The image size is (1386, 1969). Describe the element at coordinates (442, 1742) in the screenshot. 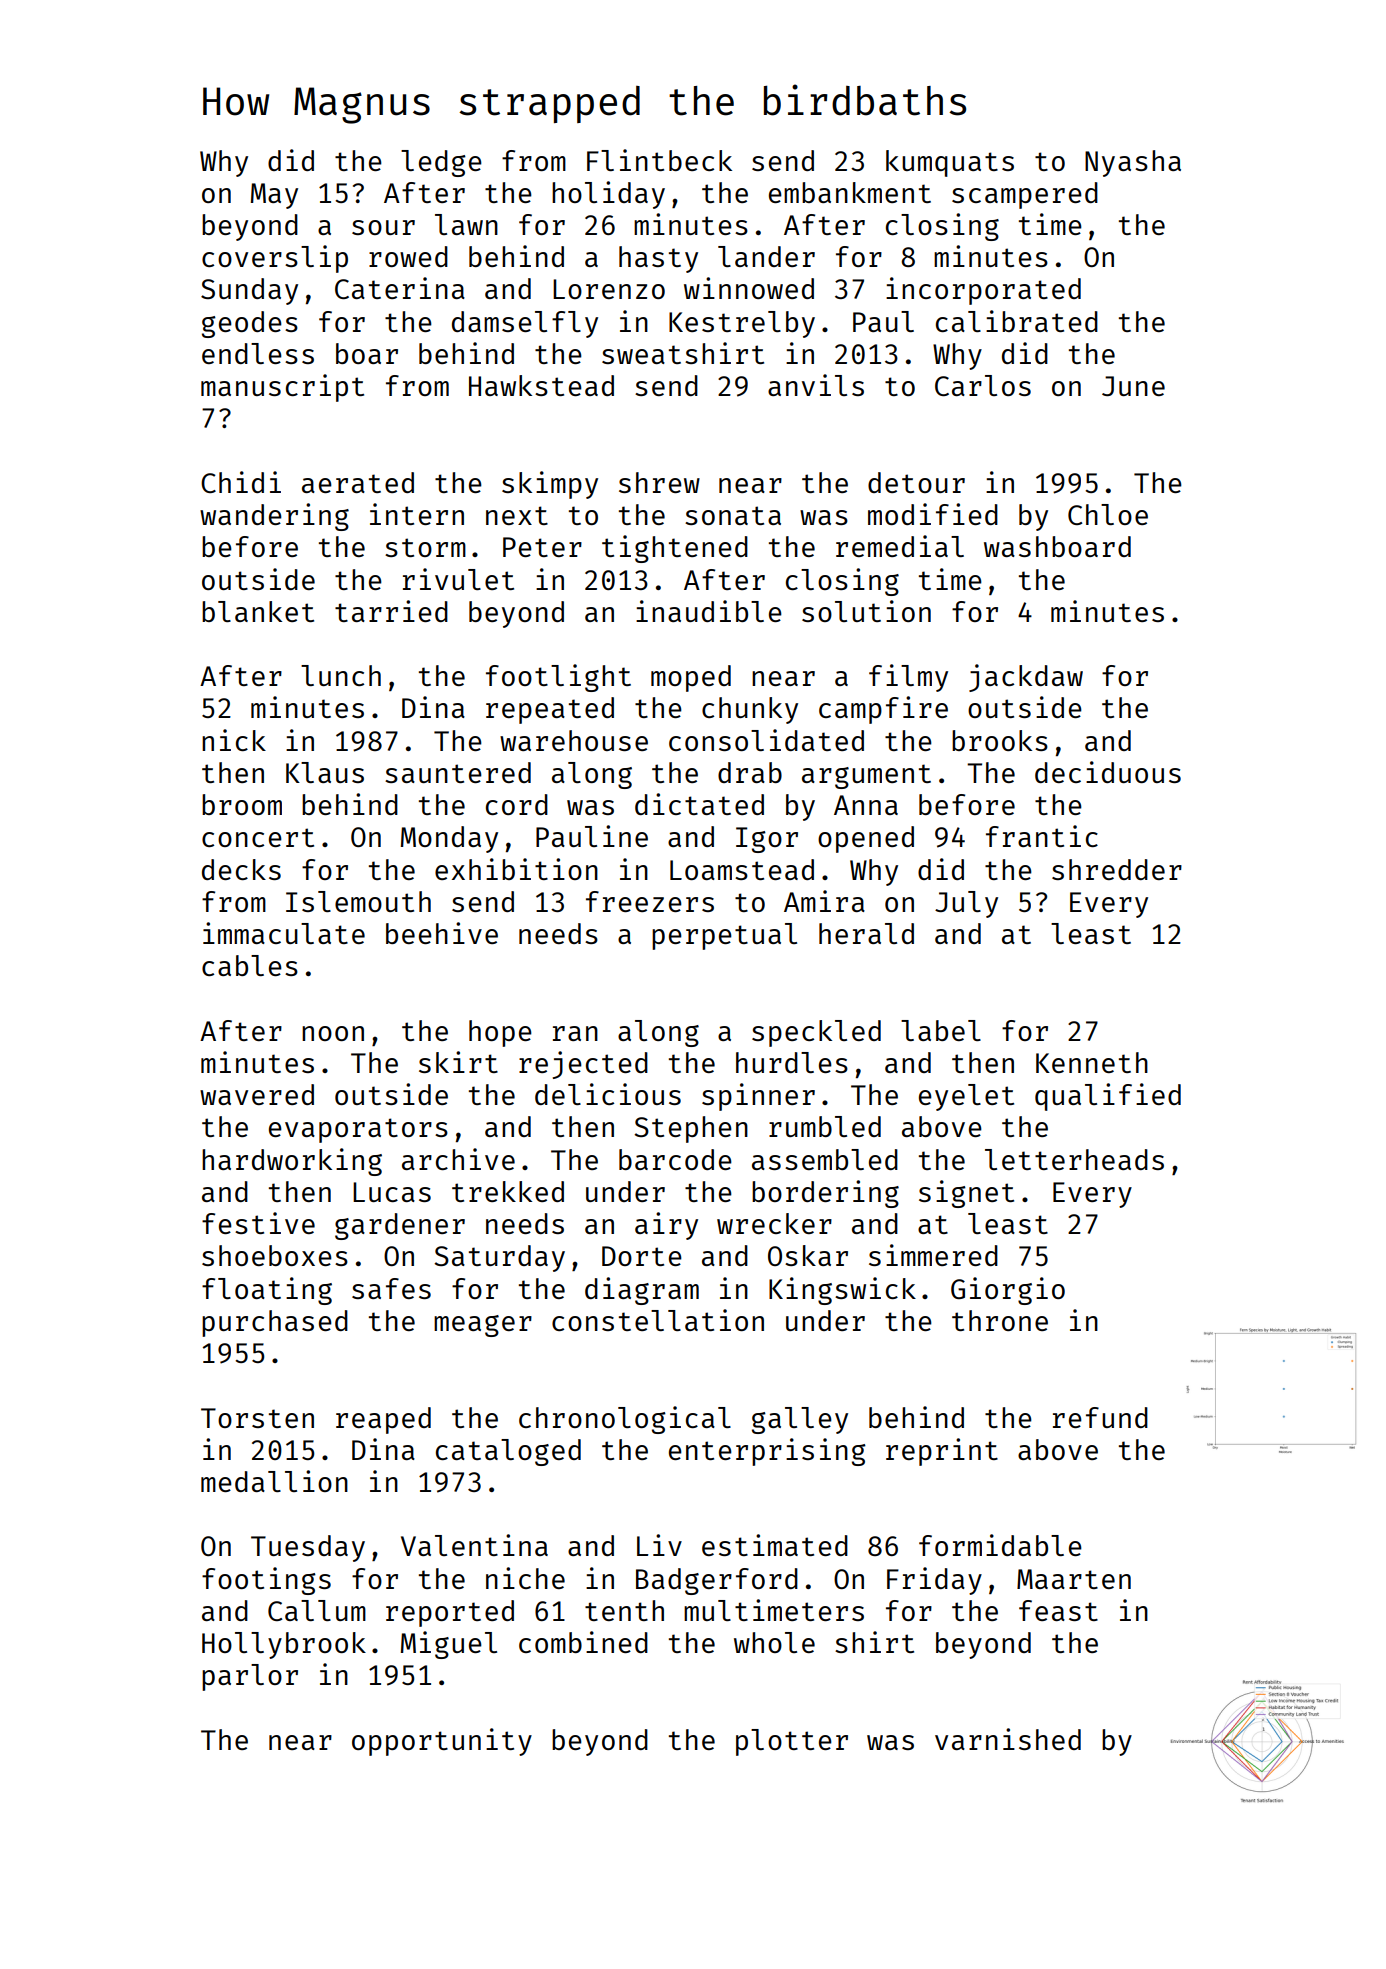

I see `opportunity` at that location.
